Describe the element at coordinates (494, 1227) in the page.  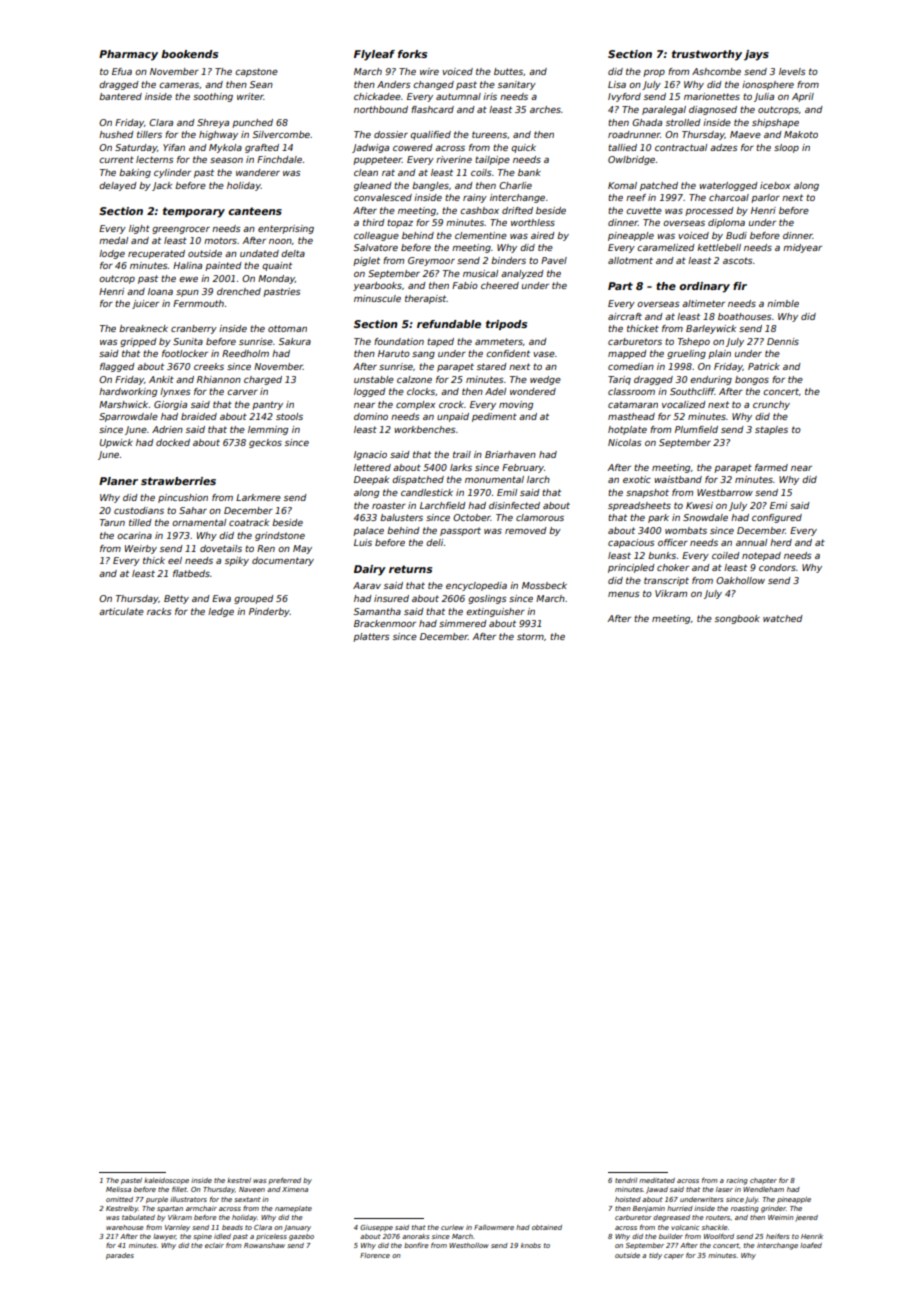
I see `Fallowmere` at that location.
